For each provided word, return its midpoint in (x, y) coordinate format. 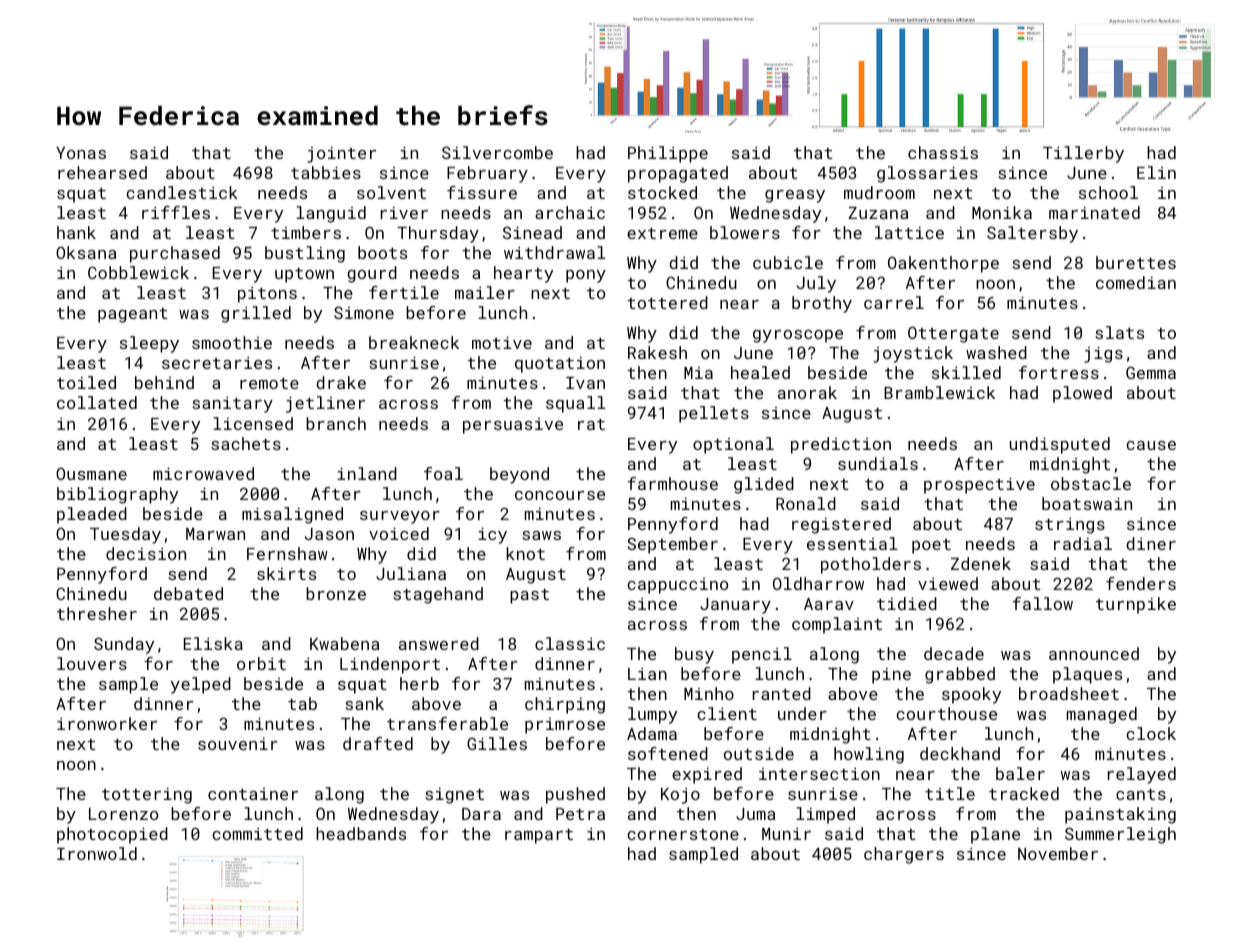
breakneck (414, 342)
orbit (261, 663)
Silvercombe (497, 152)
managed (1102, 715)
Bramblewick (939, 392)
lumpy (652, 715)
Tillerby (1083, 154)
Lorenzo (123, 814)
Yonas (81, 153)
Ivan (585, 383)
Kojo (680, 796)
